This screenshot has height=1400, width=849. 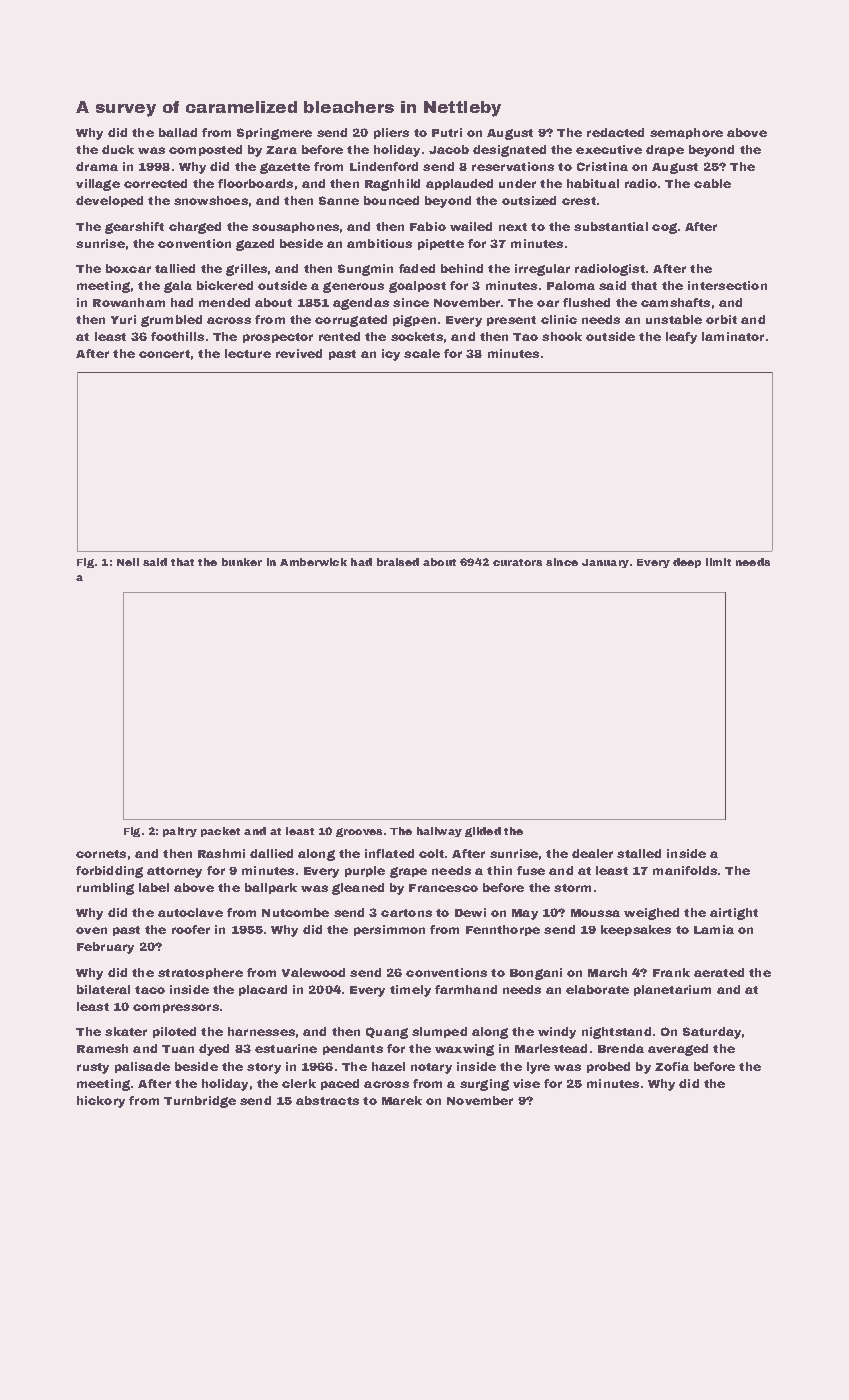 I want to click on scale, so click(x=422, y=353).
